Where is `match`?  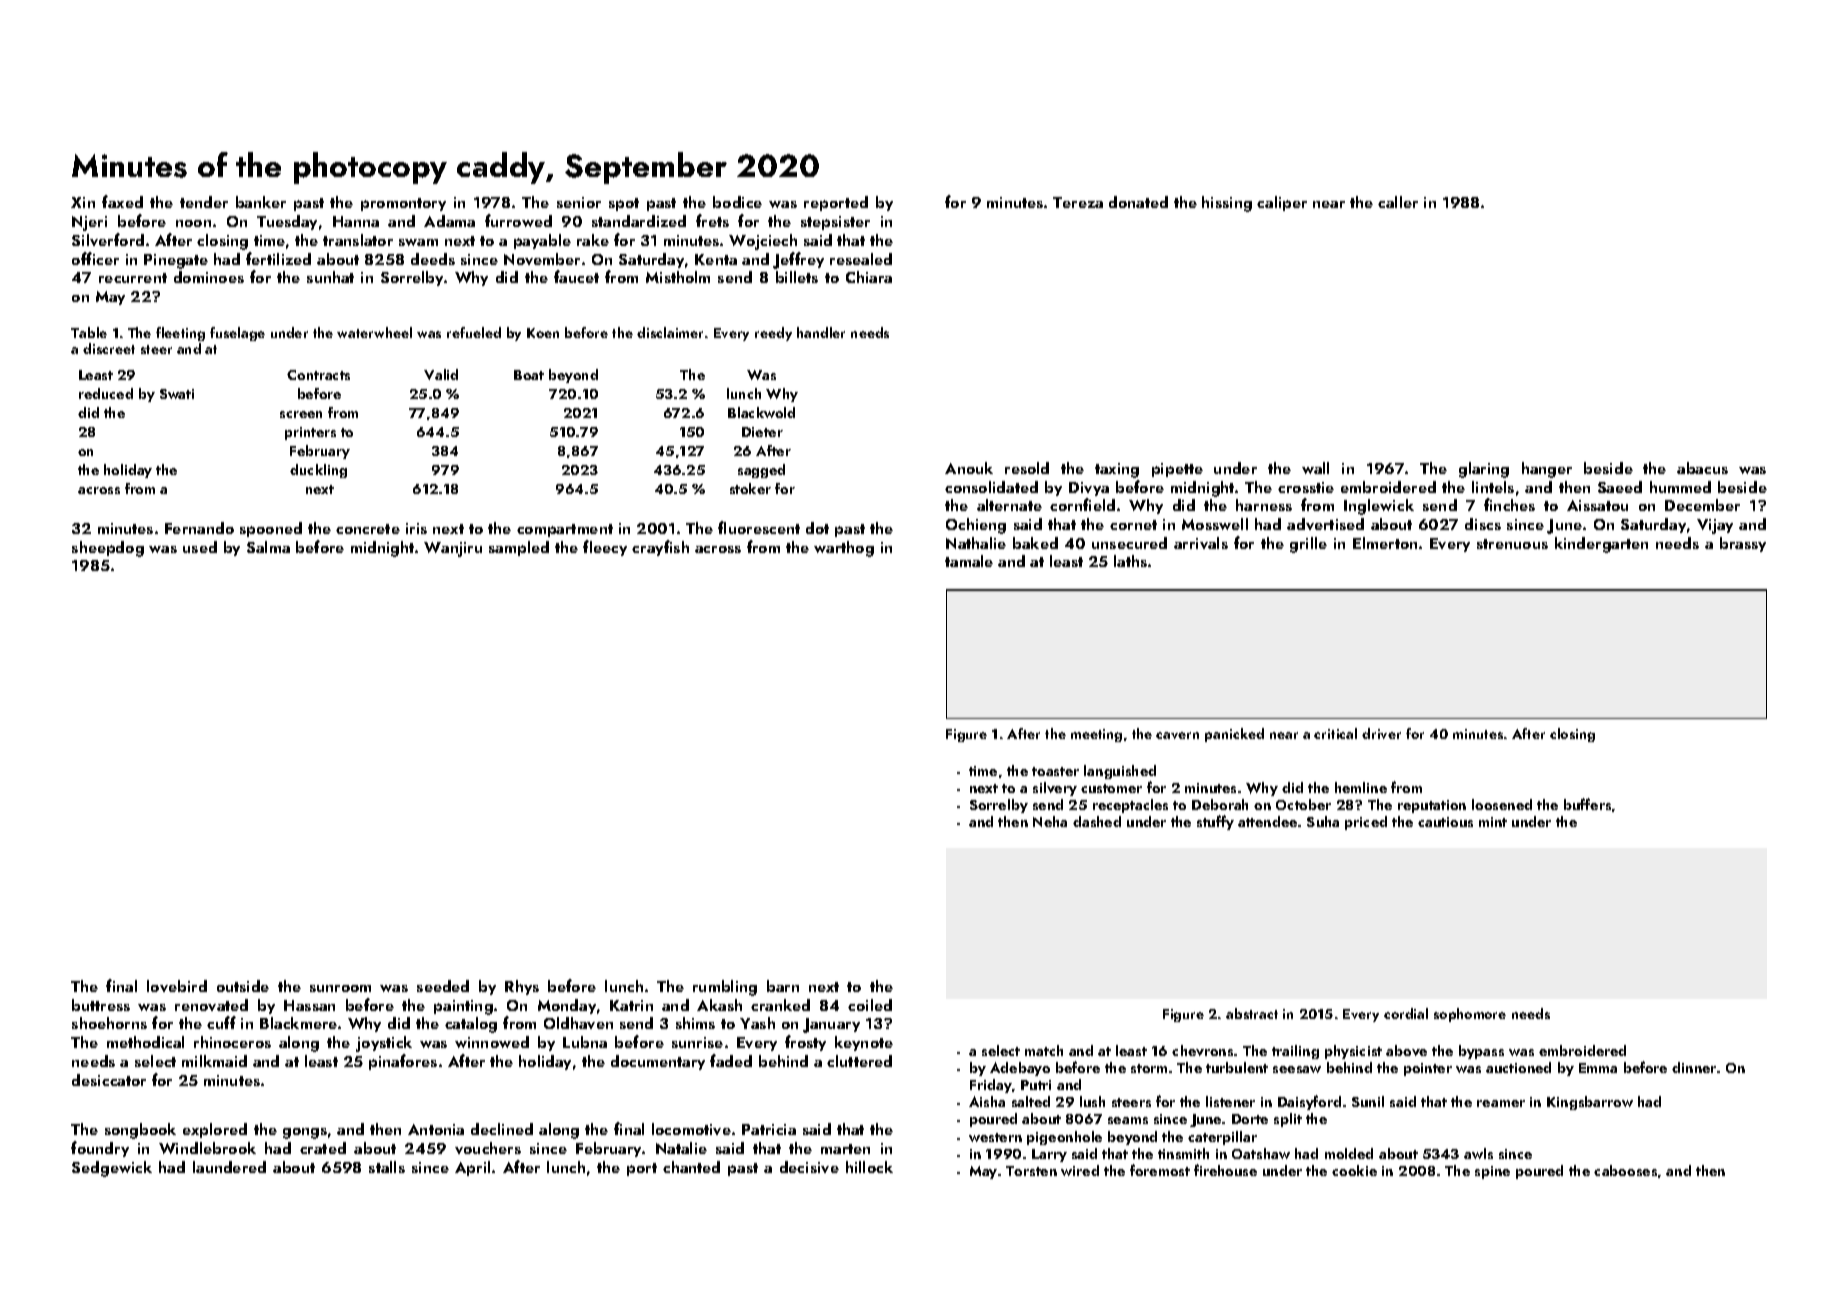 match is located at coordinates (1044, 1050).
